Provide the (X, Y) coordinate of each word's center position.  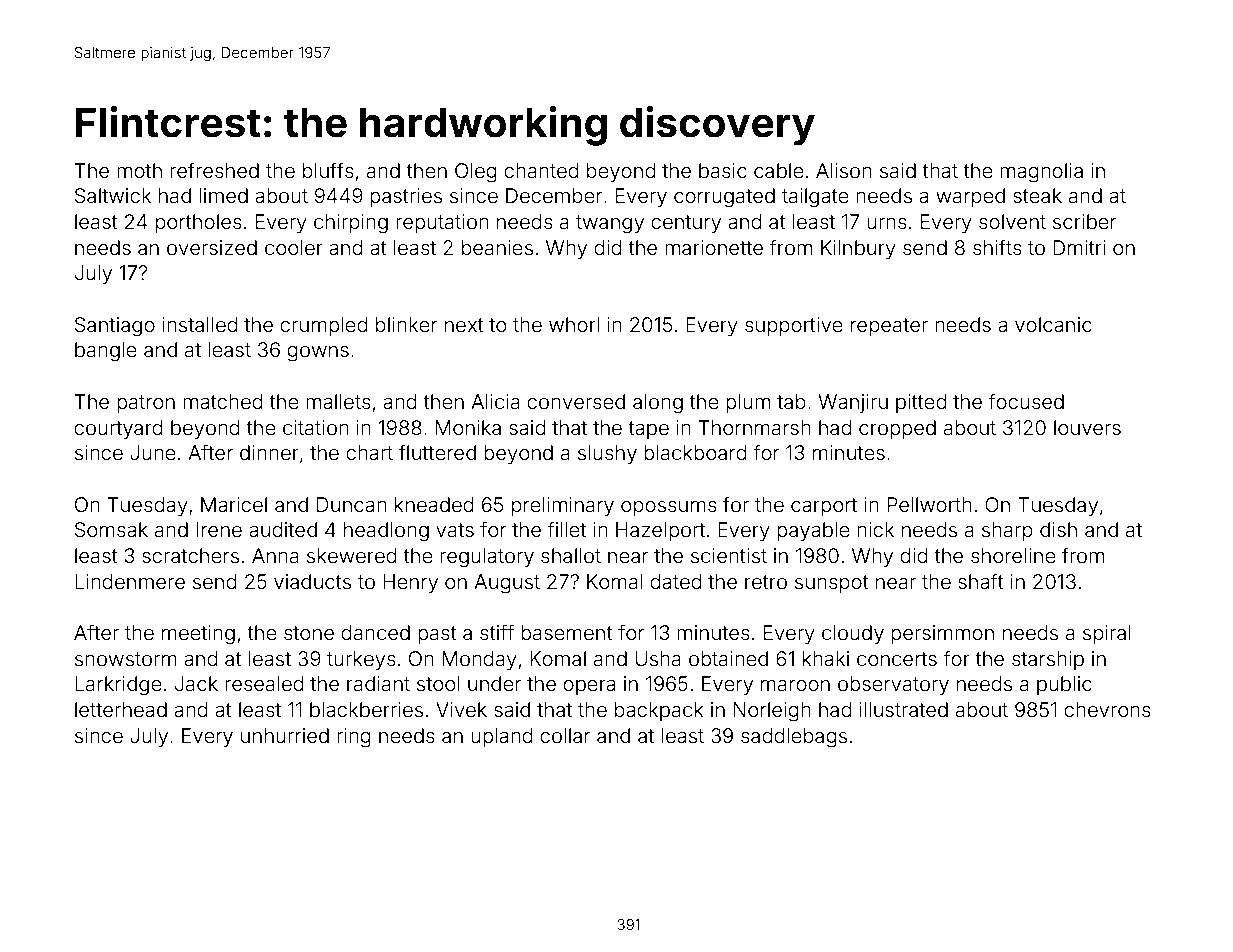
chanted (541, 170)
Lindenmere (130, 581)
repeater (889, 327)
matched (222, 401)
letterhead (121, 709)
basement (567, 632)
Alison (844, 170)
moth (139, 170)
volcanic (1053, 324)
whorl (574, 324)
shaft (981, 581)
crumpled (323, 326)
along (658, 404)
